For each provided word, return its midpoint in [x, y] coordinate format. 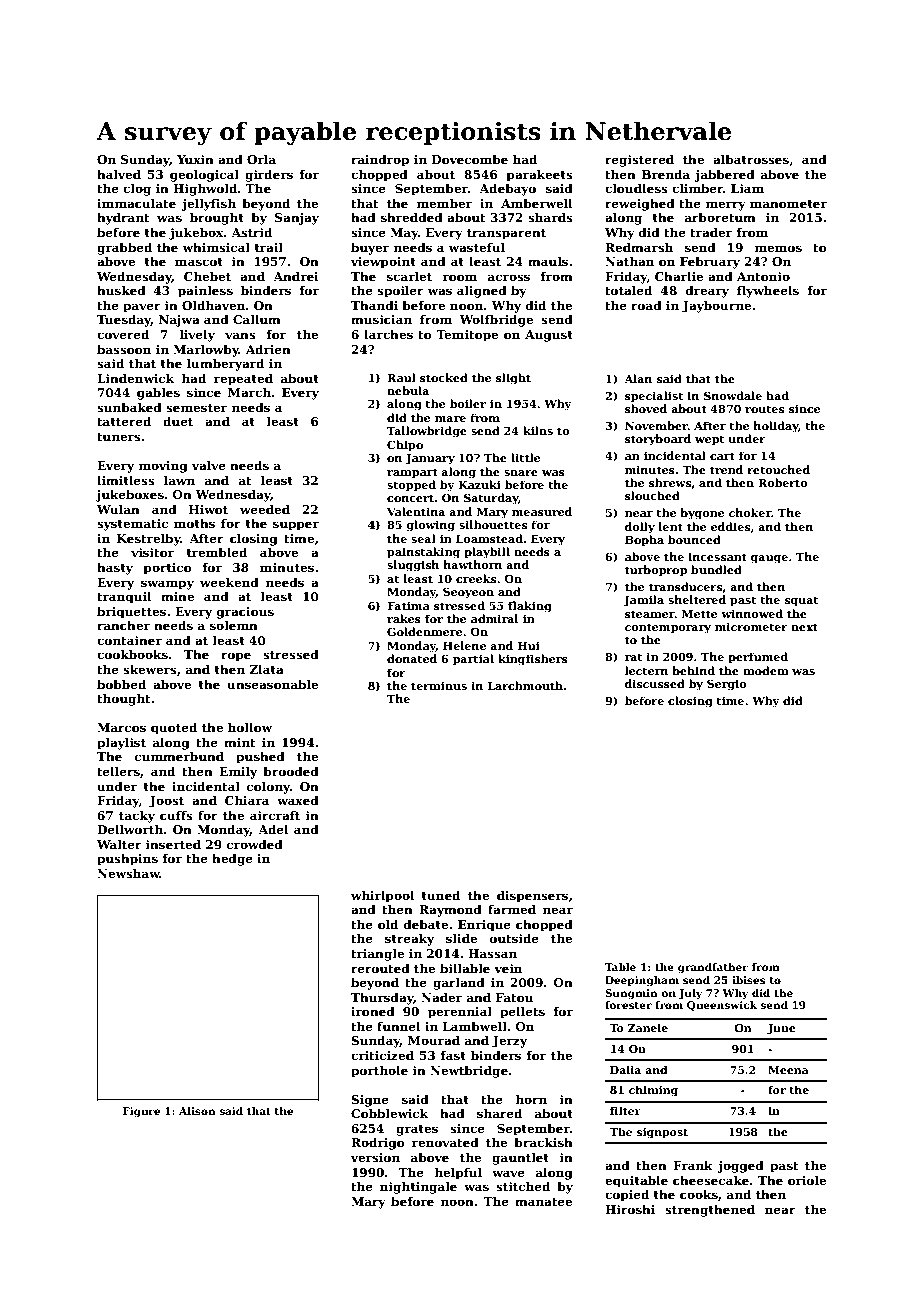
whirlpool [382, 896]
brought [217, 218]
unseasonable [272, 684]
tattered [124, 421]
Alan [638, 378]
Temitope [467, 336]
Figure [141, 1112]
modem [766, 670]
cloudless [636, 188]
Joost [166, 802]
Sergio [727, 685]
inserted [173, 844]
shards [550, 217]
